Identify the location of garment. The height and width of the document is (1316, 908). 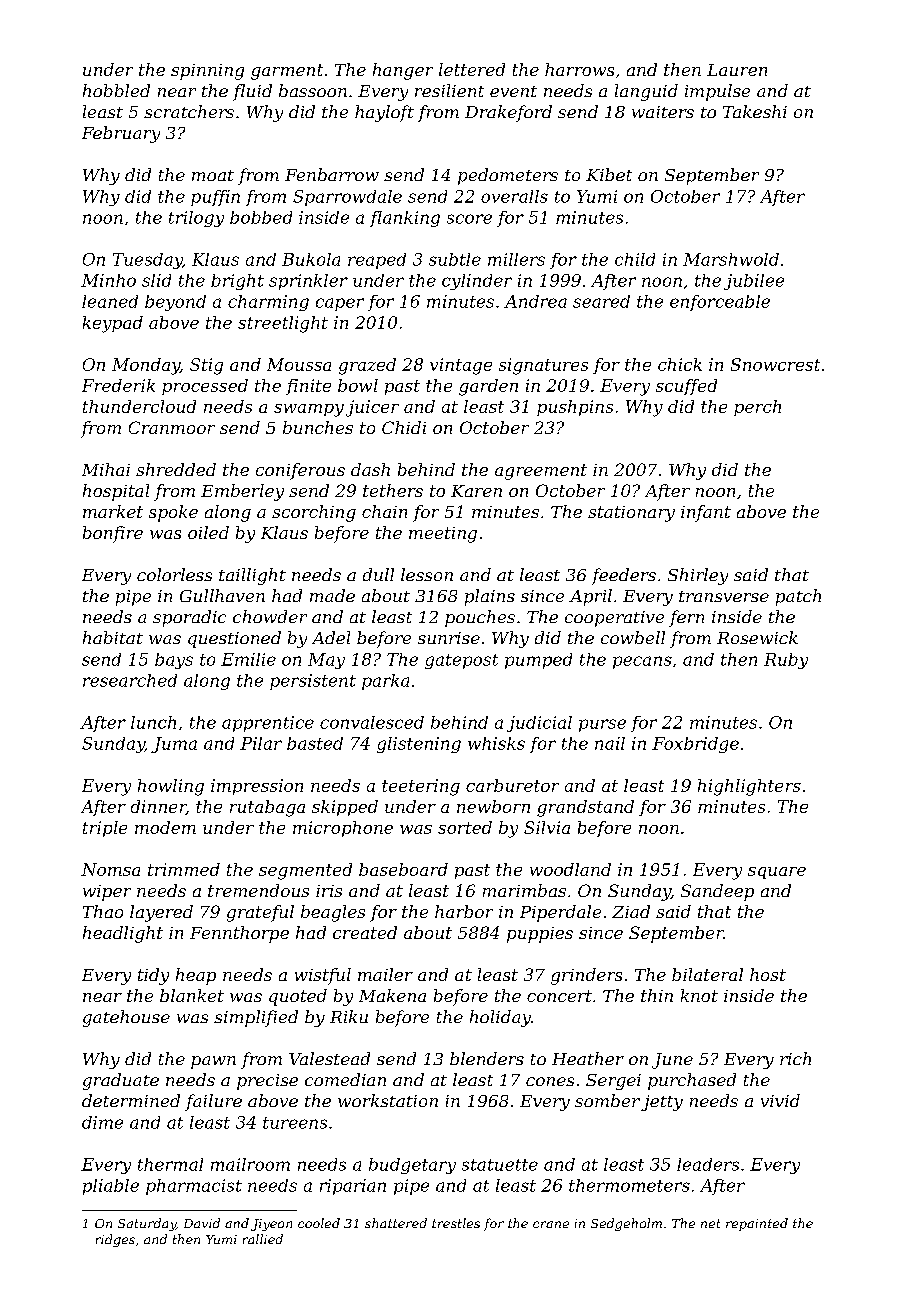
(287, 72).
